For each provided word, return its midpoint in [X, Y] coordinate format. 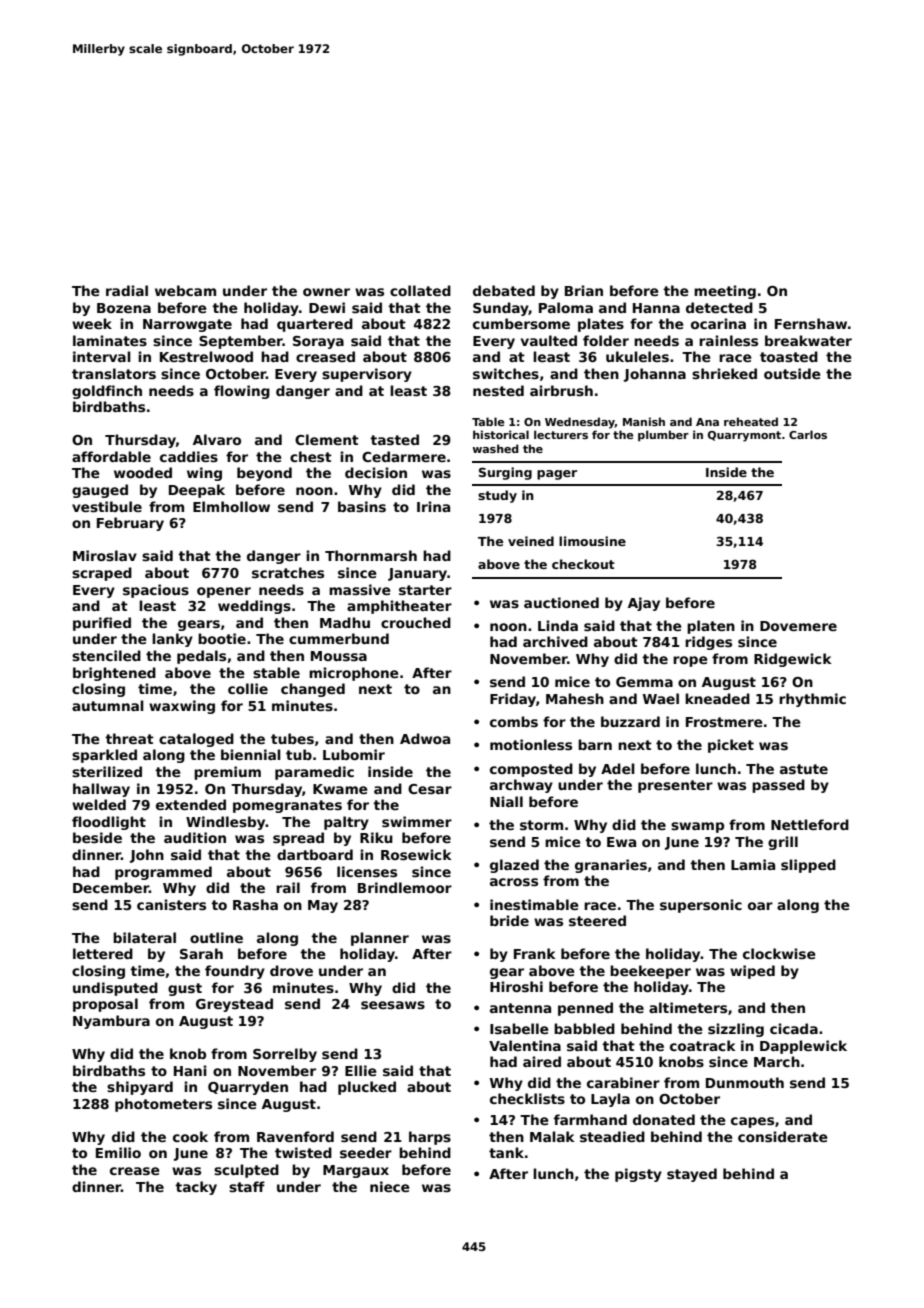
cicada [794, 1028]
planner [380, 939]
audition [195, 837]
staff [247, 1186]
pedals [201, 657]
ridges [708, 643]
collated [420, 290]
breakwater [808, 340]
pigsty [638, 1175]
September [241, 342]
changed [313, 690]
